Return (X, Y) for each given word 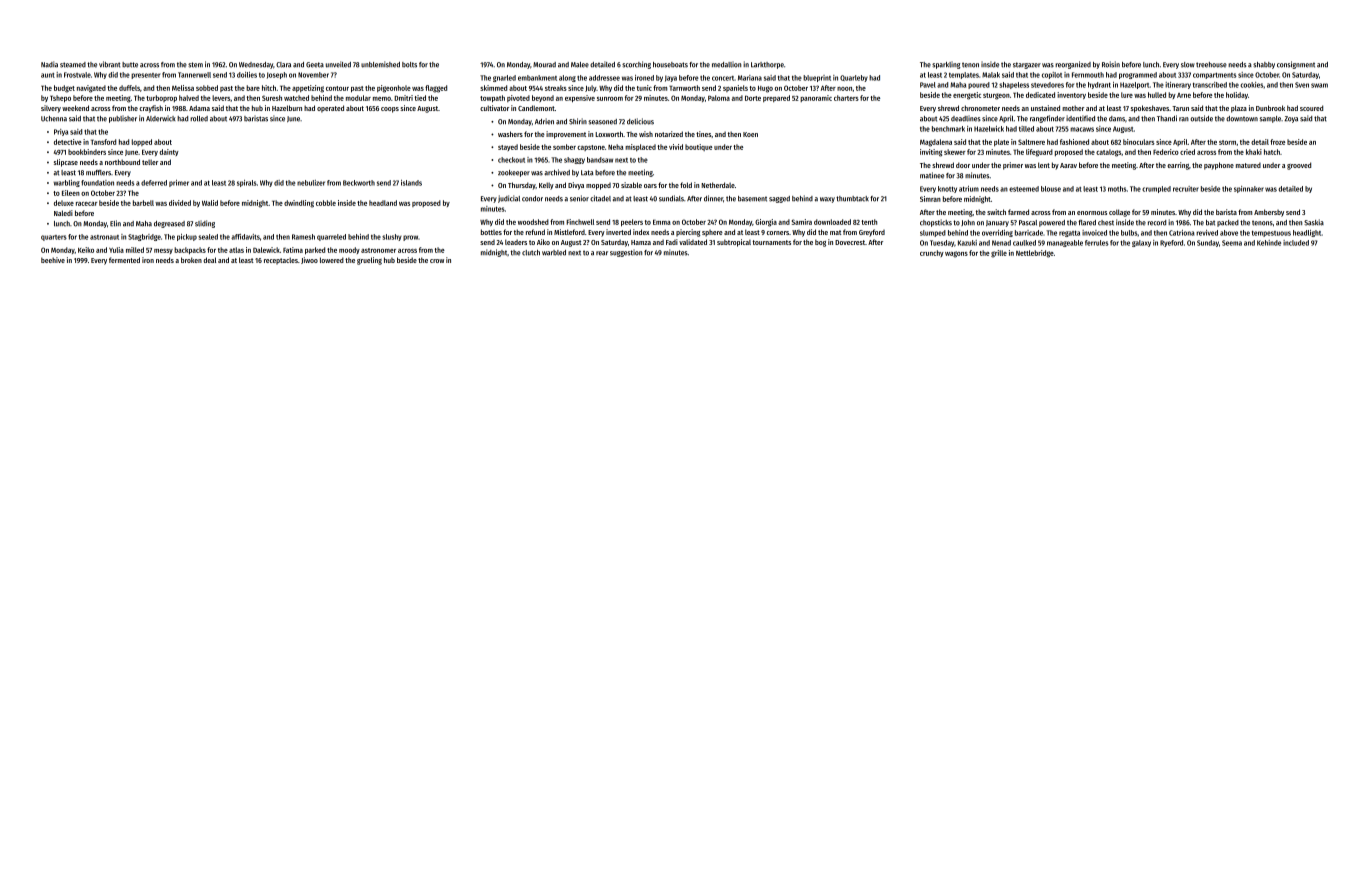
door (963, 165)
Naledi (63, 213)
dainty (169, 152)
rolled (199, 119)
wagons (956, 254)
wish (646, 134)
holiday (1237, 95)
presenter (145, 76)
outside (1201, 118)
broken (191, 260)
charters (846, 98)
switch (996, 212)
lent (1044, 165)
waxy (827, 200)
